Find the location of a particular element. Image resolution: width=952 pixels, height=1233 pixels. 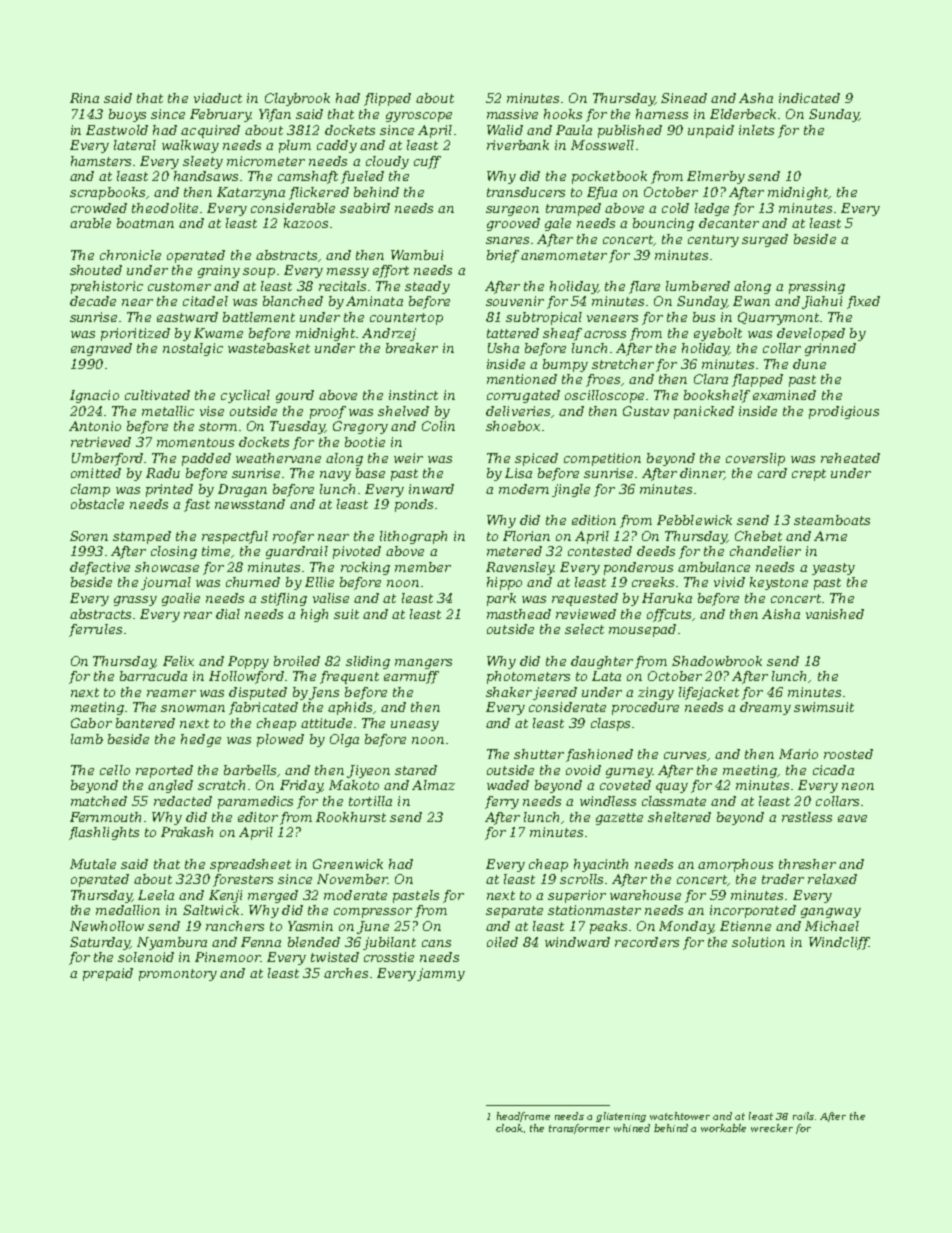

lamb is located at coordinates (87, 739).
